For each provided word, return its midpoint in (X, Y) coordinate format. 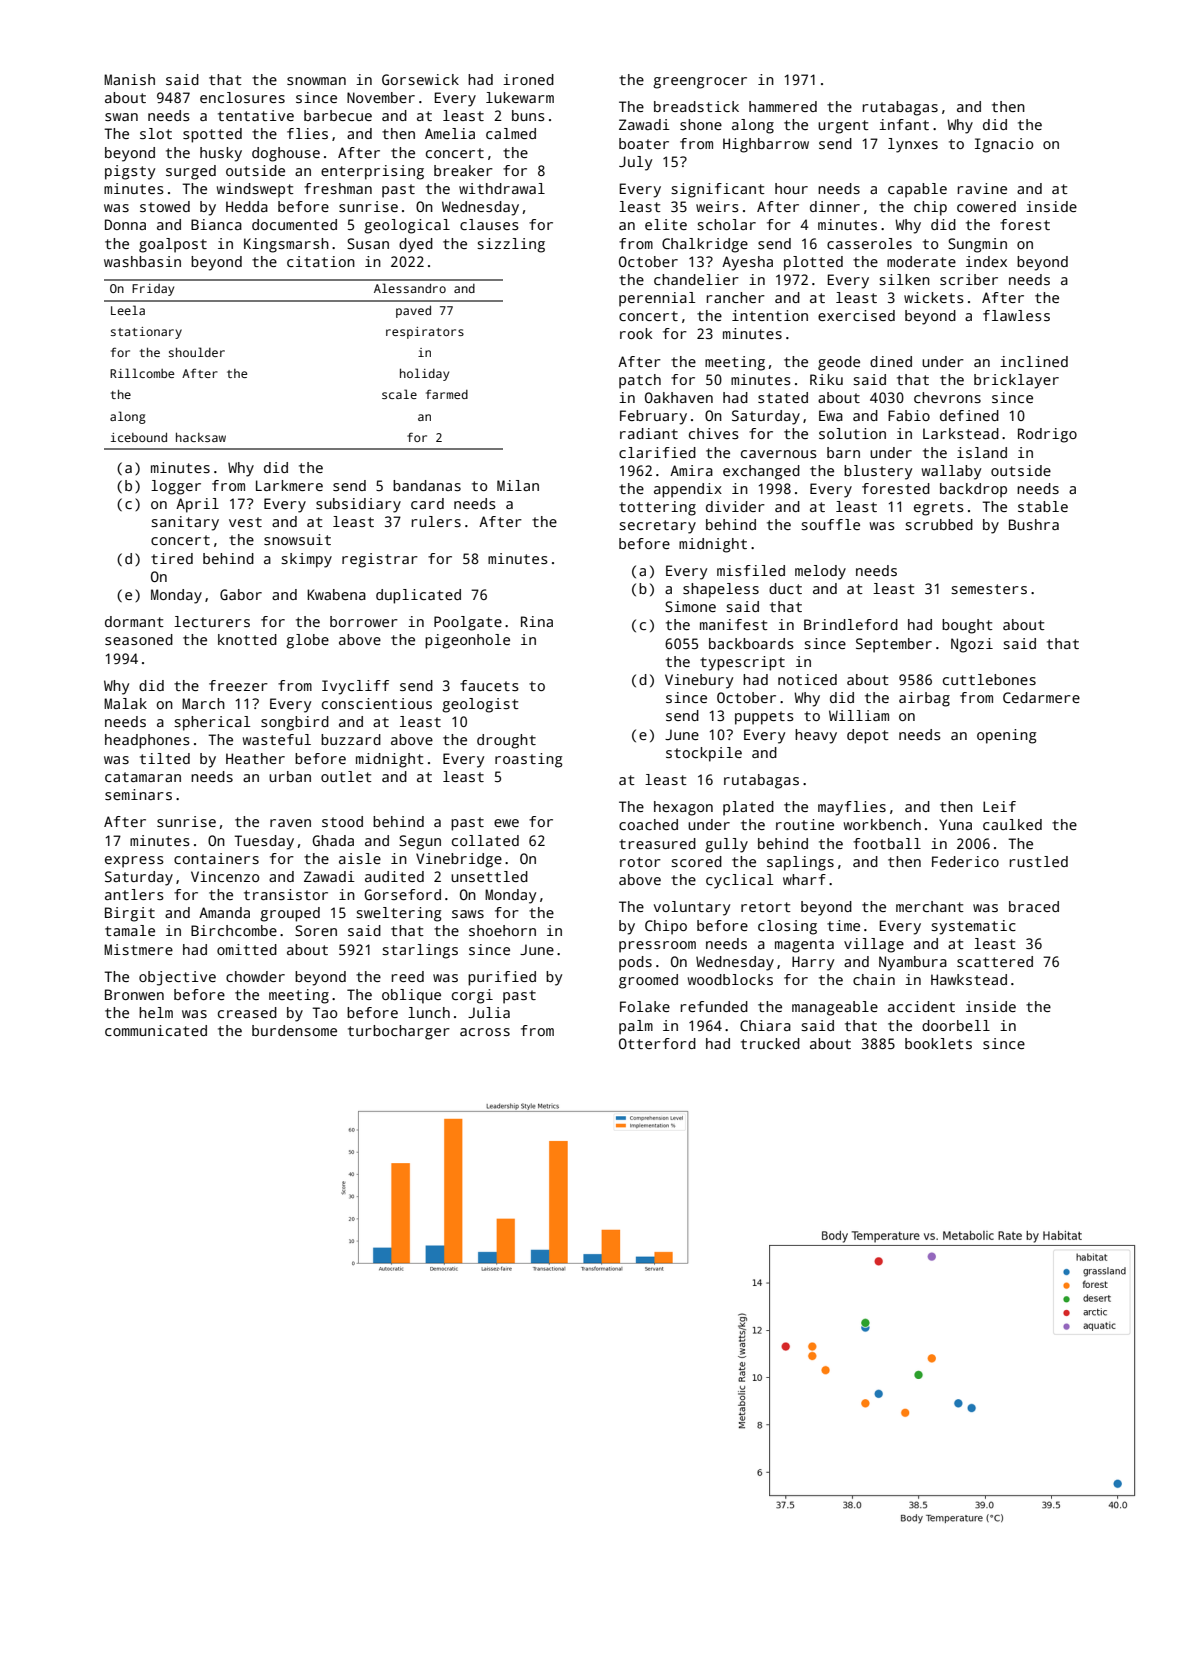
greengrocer (700, 83)
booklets (938, 1043)
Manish (129, 79)
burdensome (294, 1030)
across (485, 1032)
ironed (528, 79)
